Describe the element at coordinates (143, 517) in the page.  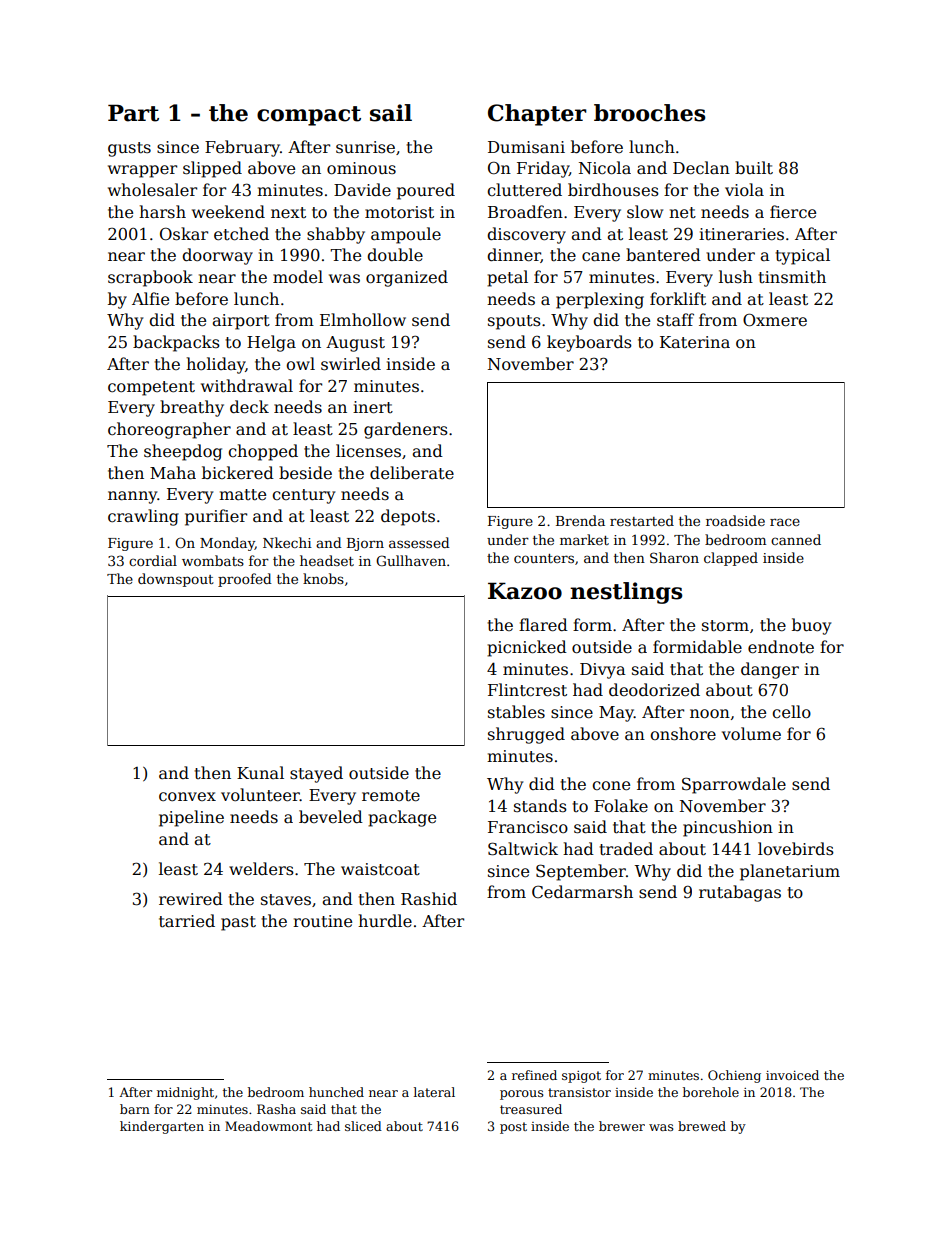
I see `crawling` at that location.
